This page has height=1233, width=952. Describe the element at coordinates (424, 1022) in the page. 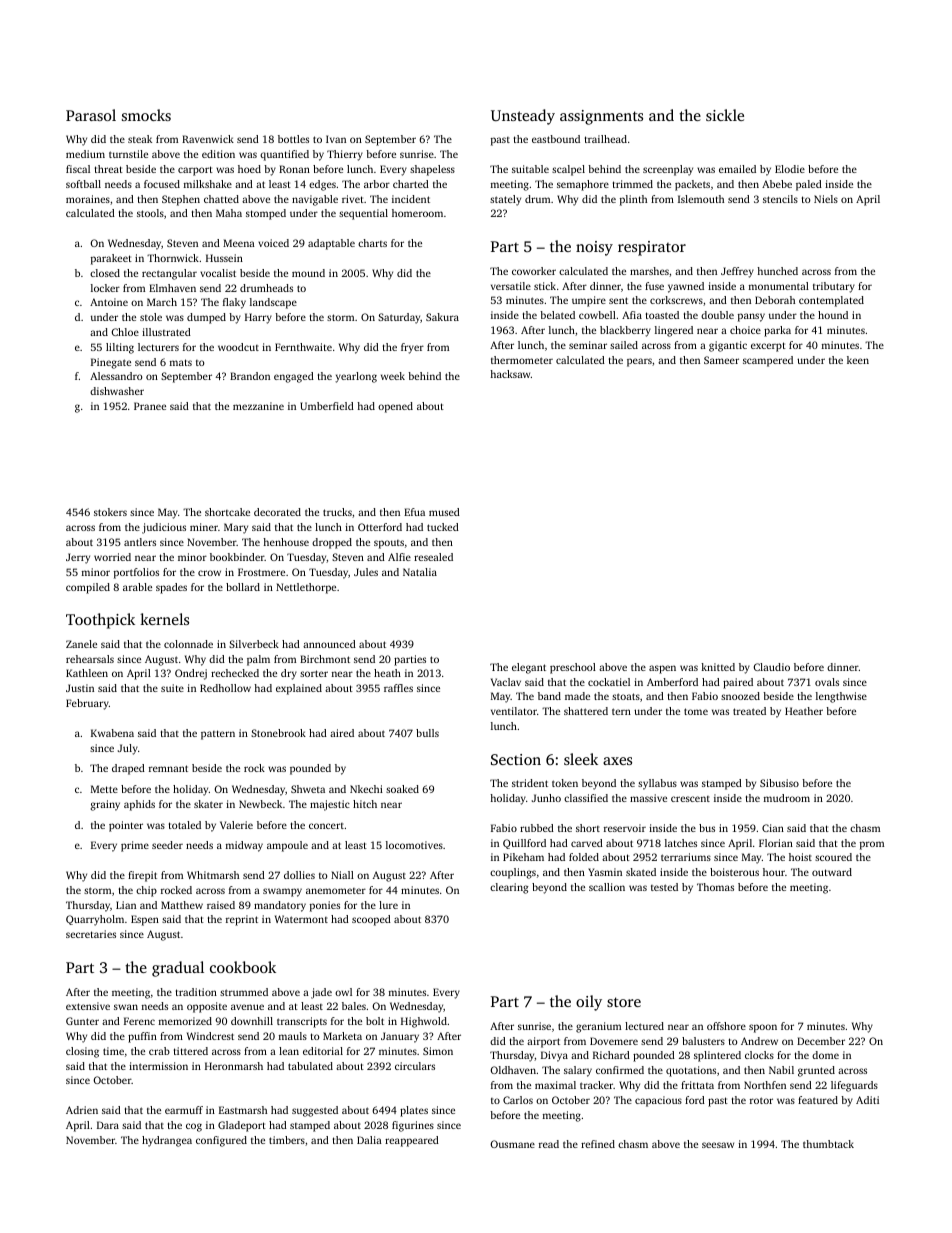

I see `Highwold` at that location.
